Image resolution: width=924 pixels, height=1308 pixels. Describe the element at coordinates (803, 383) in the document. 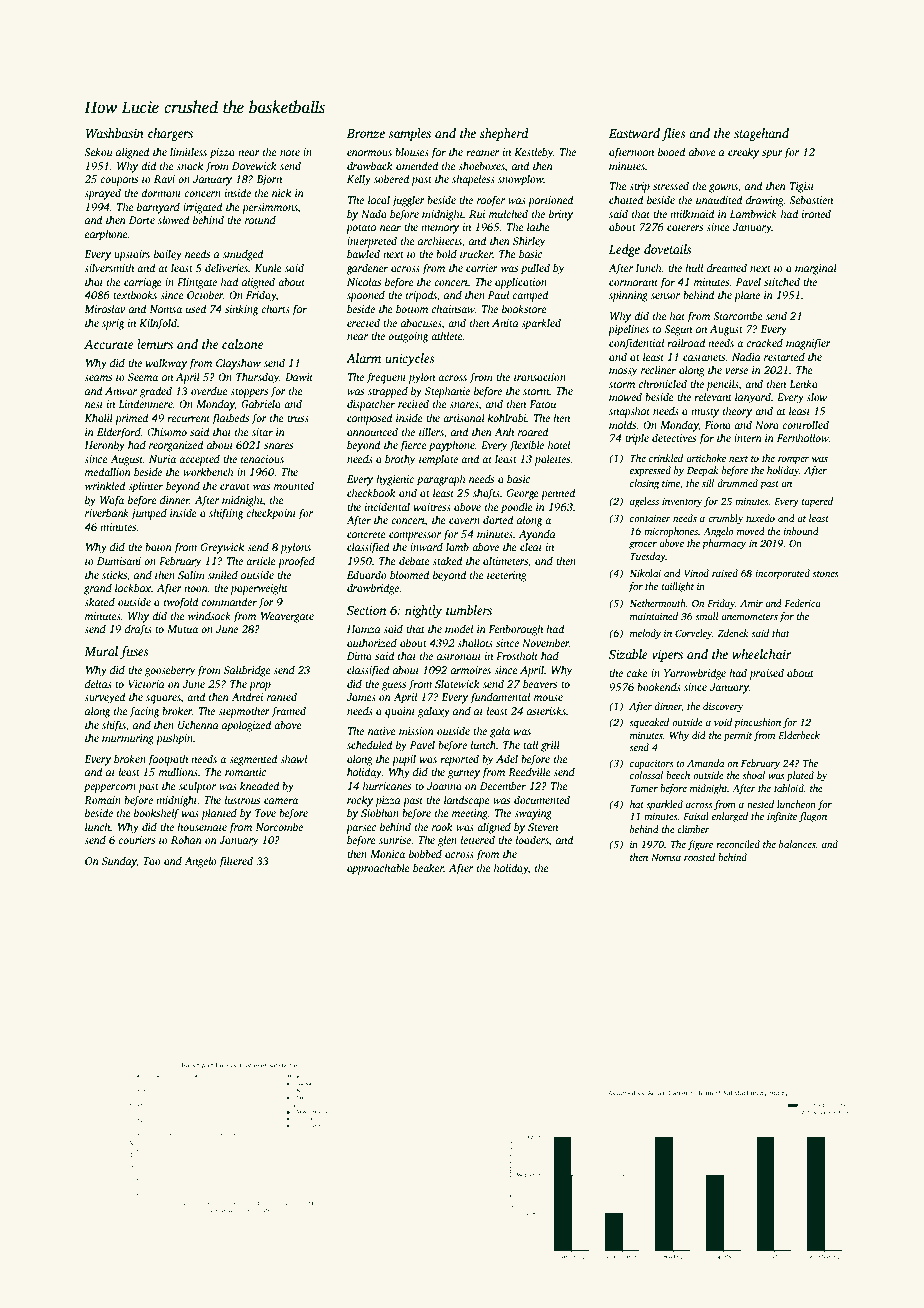

I see `Lenka` at that location.
